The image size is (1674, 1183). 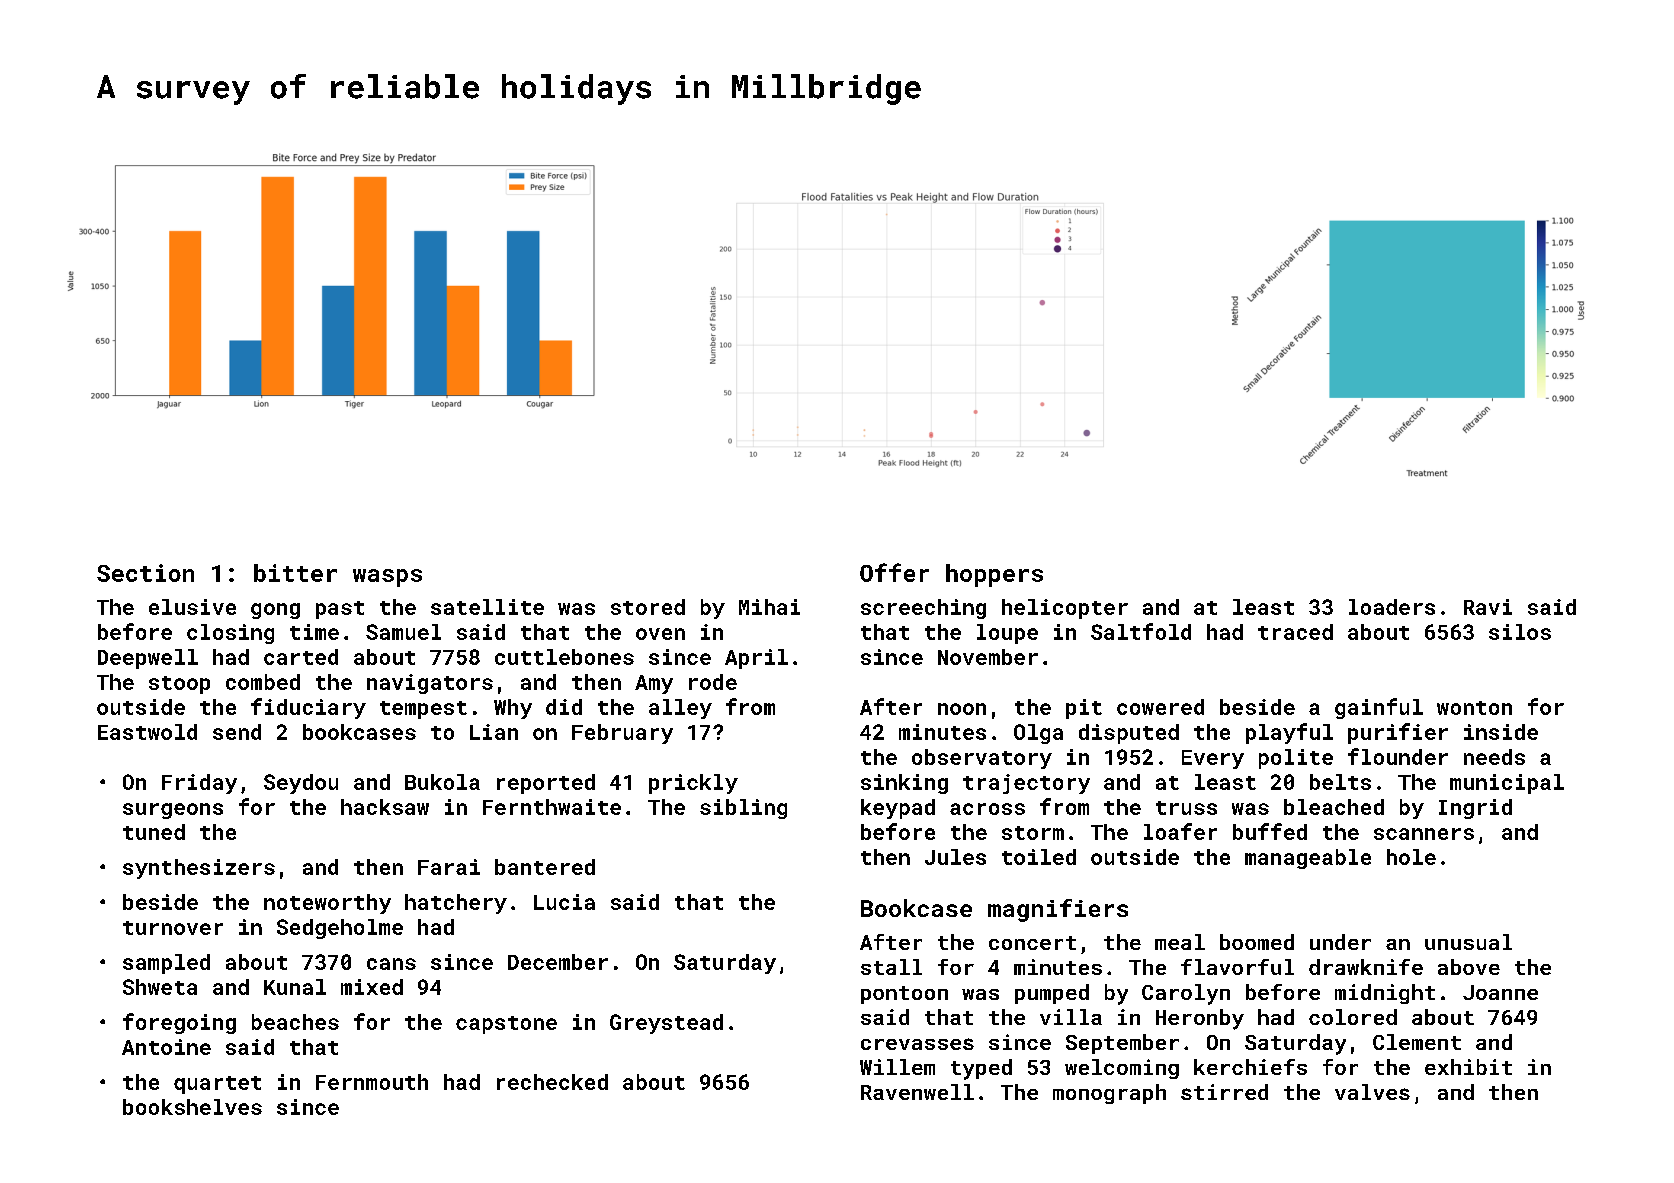 I want to click on boomed, so click(x=1257, y=942).
